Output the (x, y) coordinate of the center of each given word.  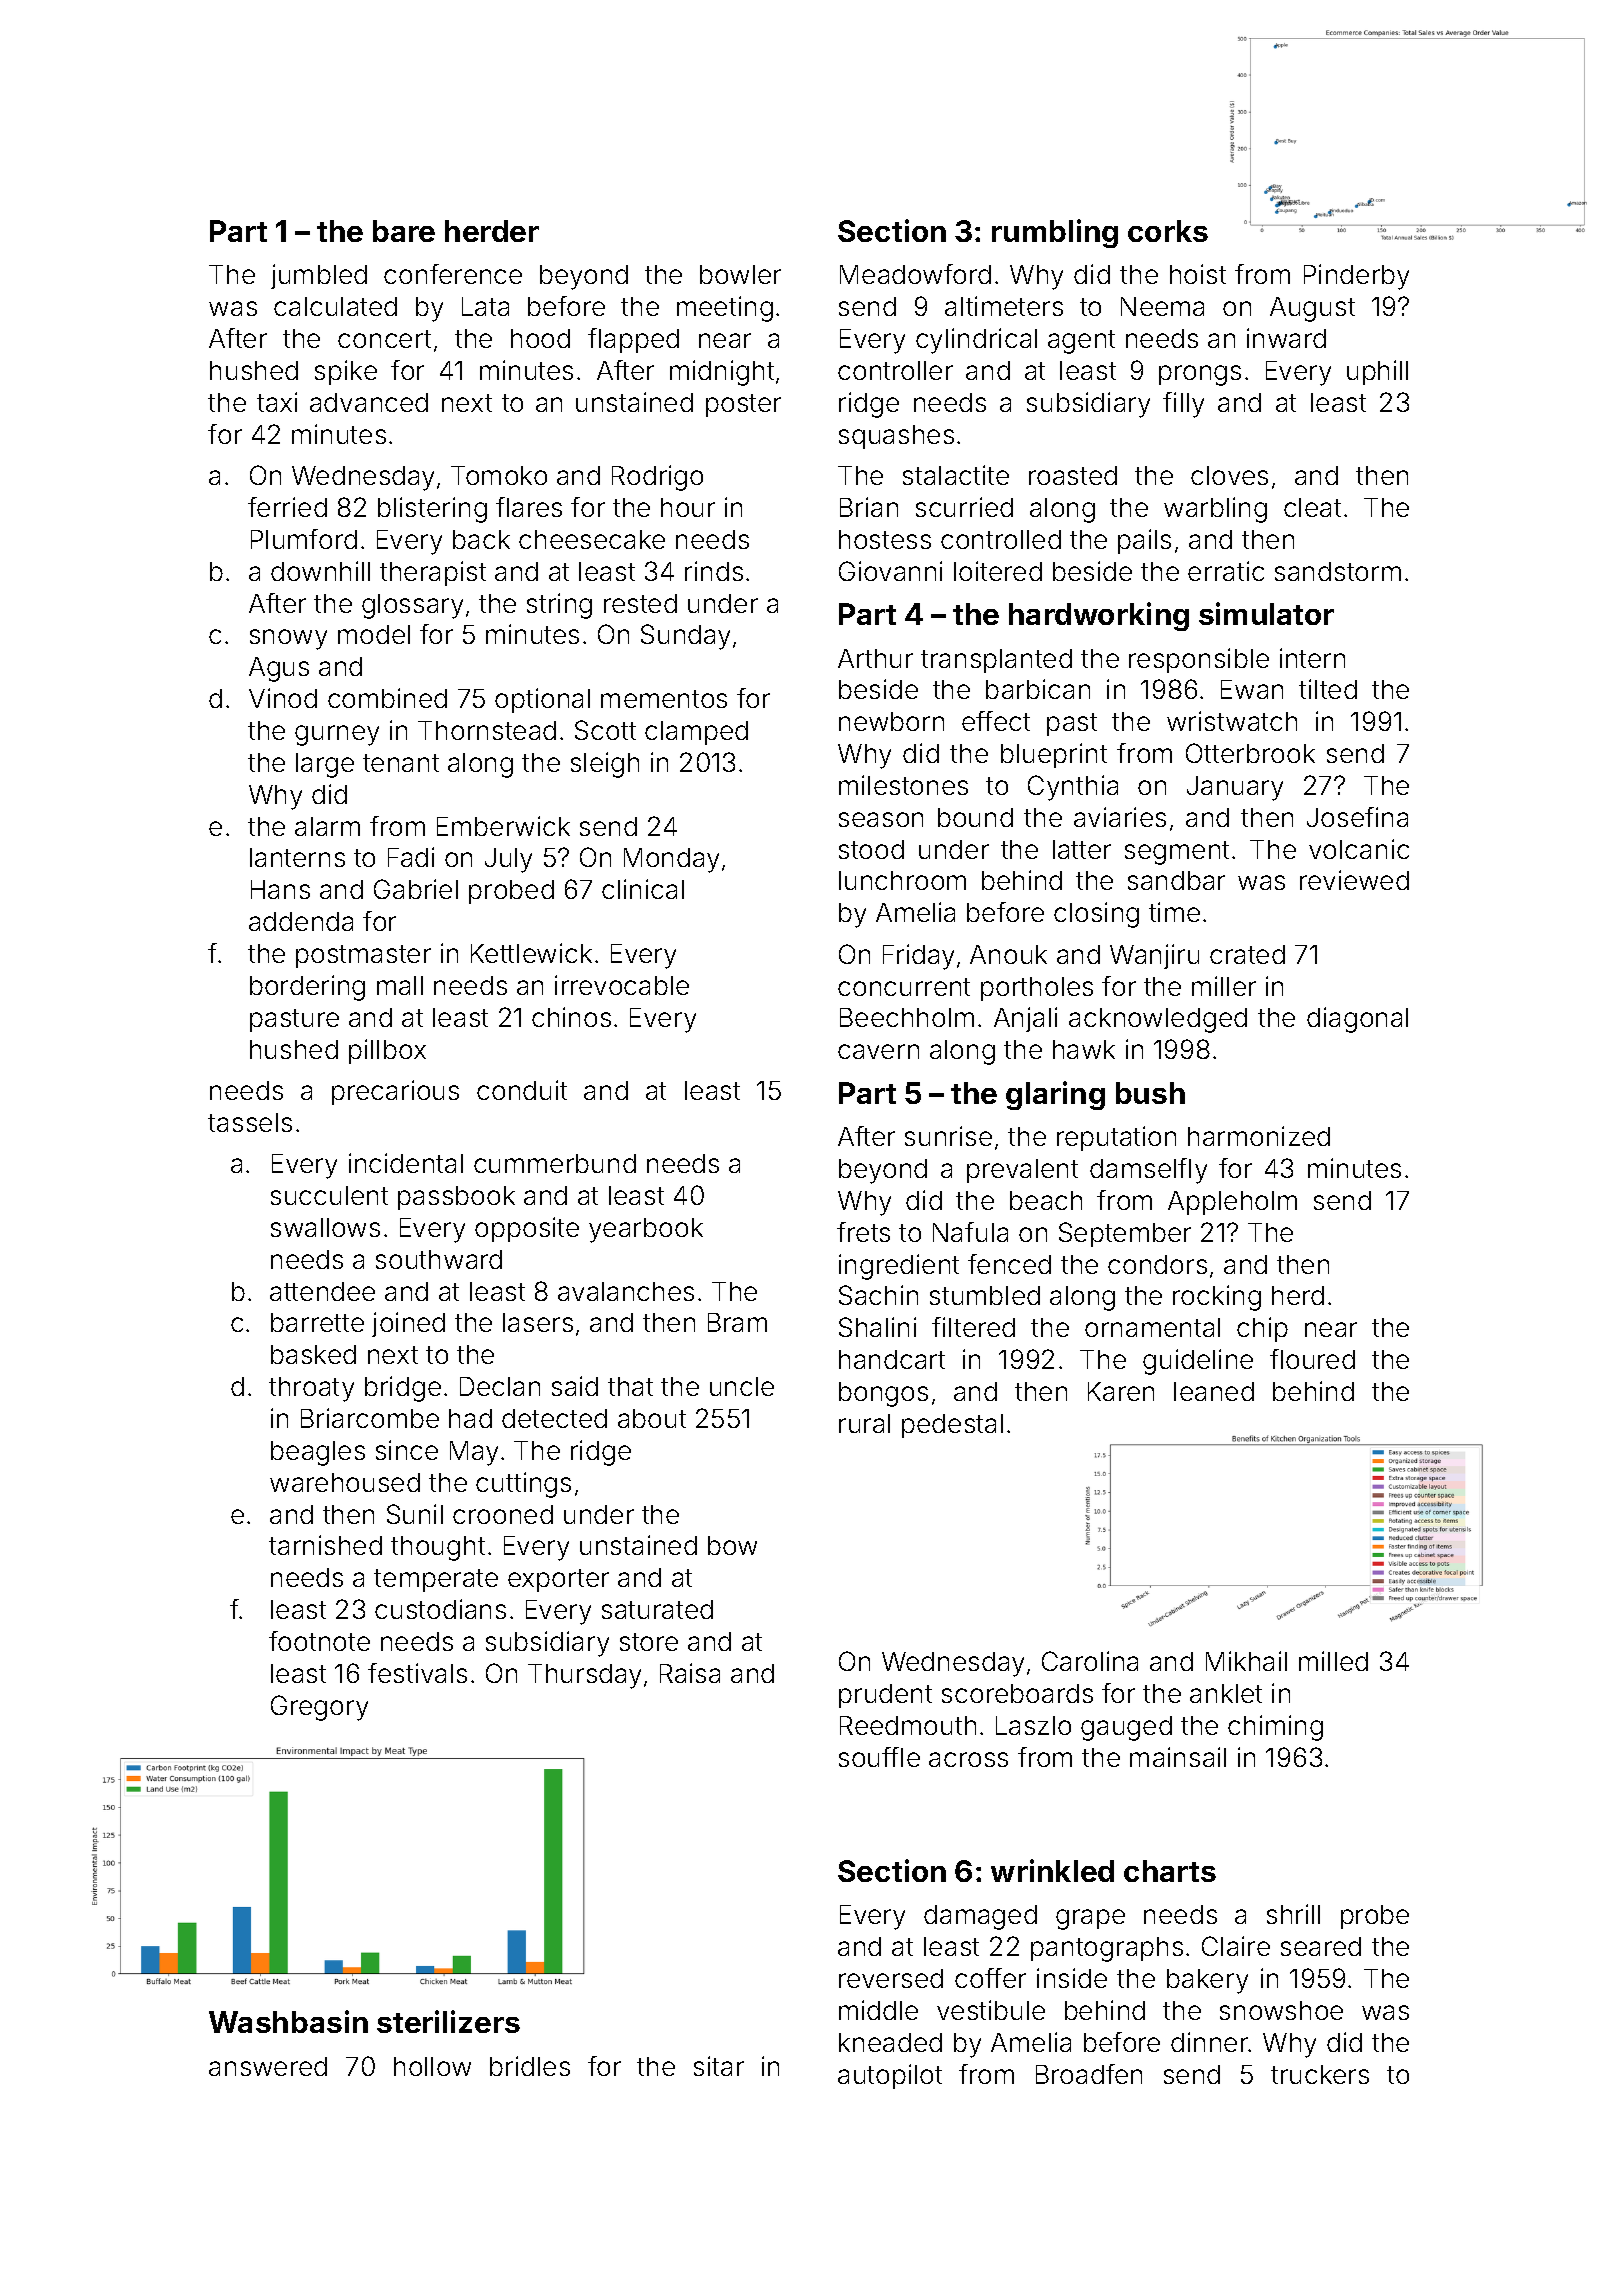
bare (404, 231)
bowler (740, 274)
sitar (719, 2066)
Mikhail (1246, 1661)
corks (1168, 231)
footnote (319, 1641)
